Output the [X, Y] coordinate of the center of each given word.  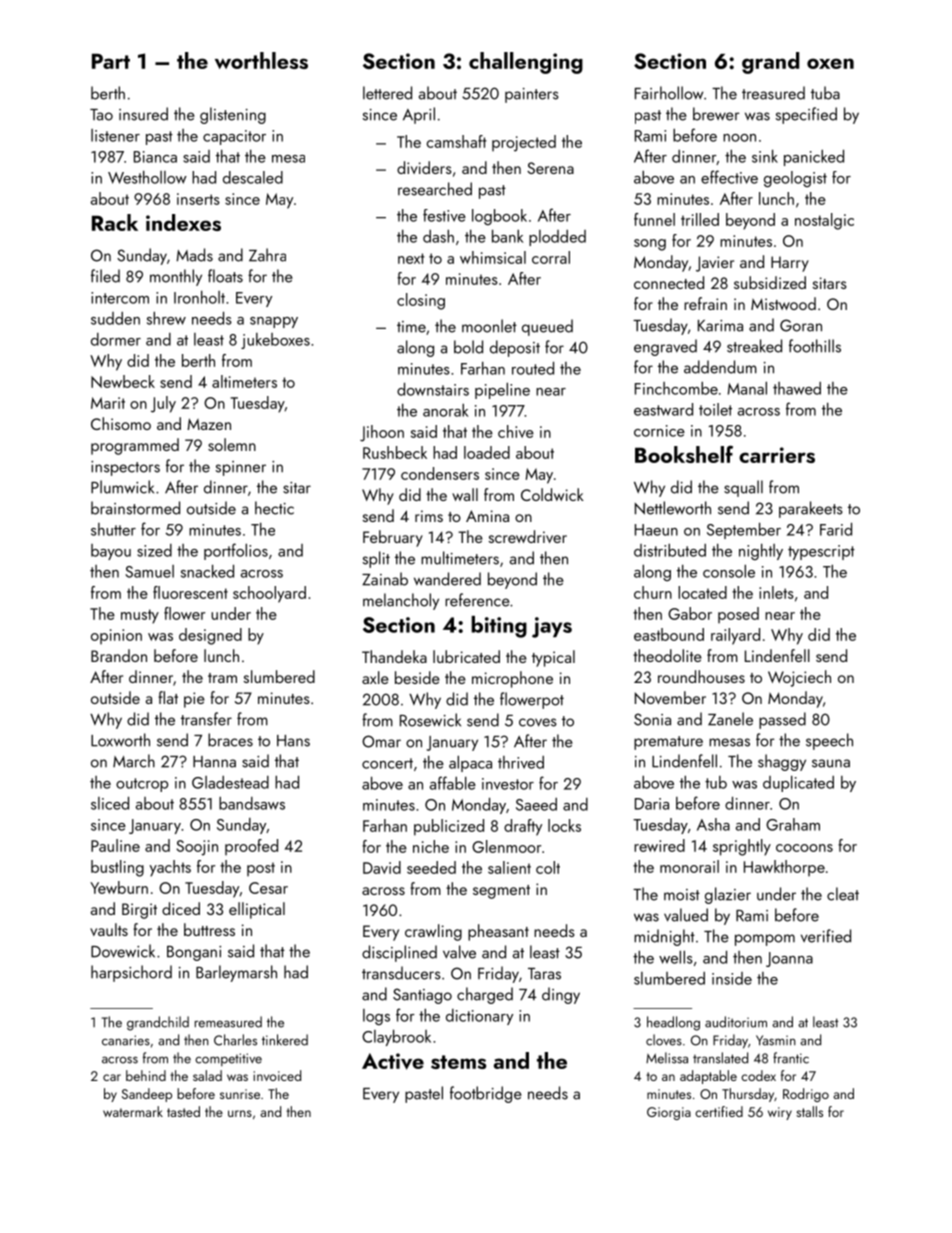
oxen [830, 63]
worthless [261, 60]
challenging [526, 63]
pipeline [502, 390]
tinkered [285, 1040]
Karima [720, 326]
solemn [232, 444]
